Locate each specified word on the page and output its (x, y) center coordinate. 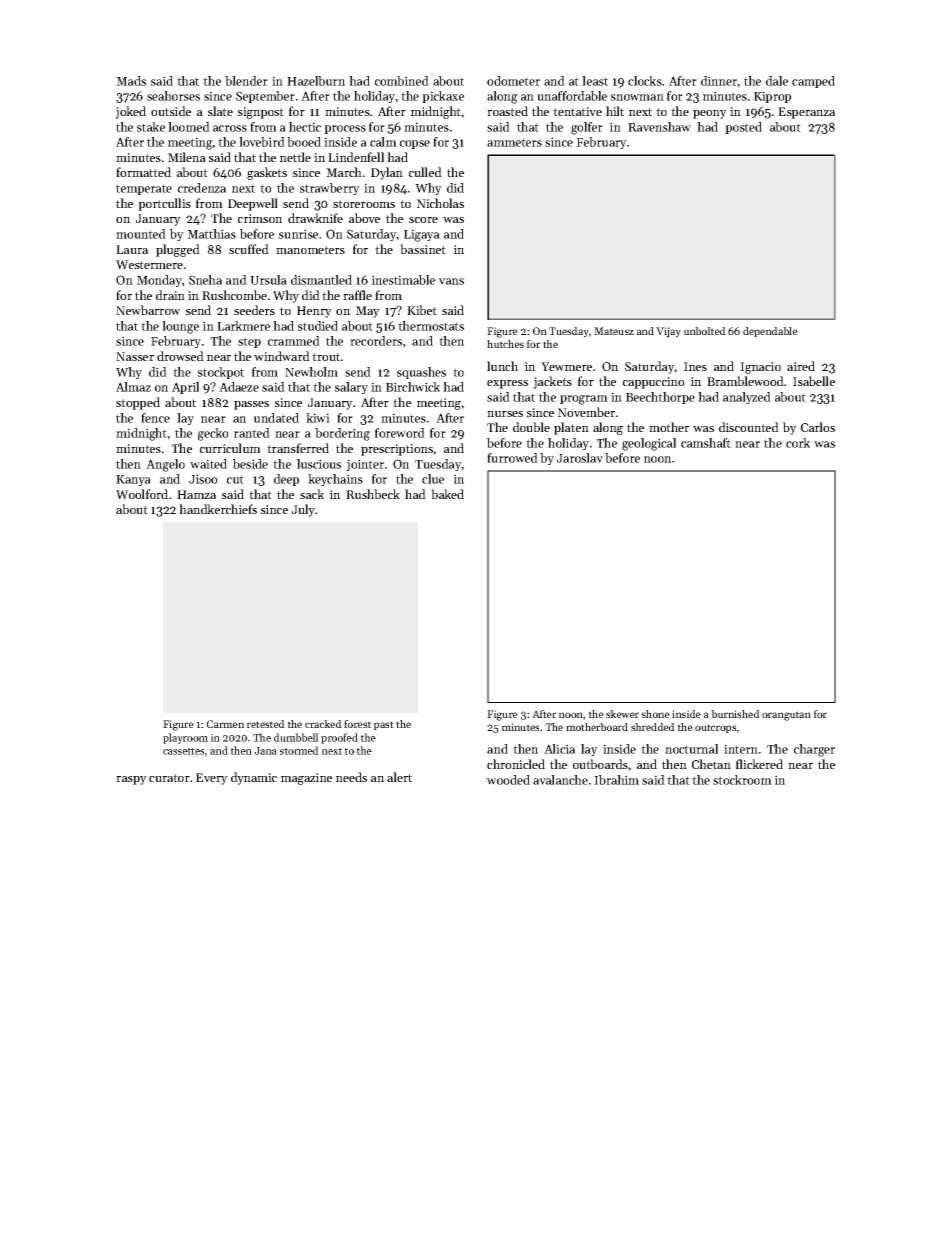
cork (798, 443)
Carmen (225, 724)
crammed (294, 341)
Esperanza (806, 113)
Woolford (142, 494)
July (303, 510)
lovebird (262, 142)
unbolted (705, 331)
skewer (622, 714)
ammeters (514, 142)
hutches (505, 344)
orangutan (786, 716)
